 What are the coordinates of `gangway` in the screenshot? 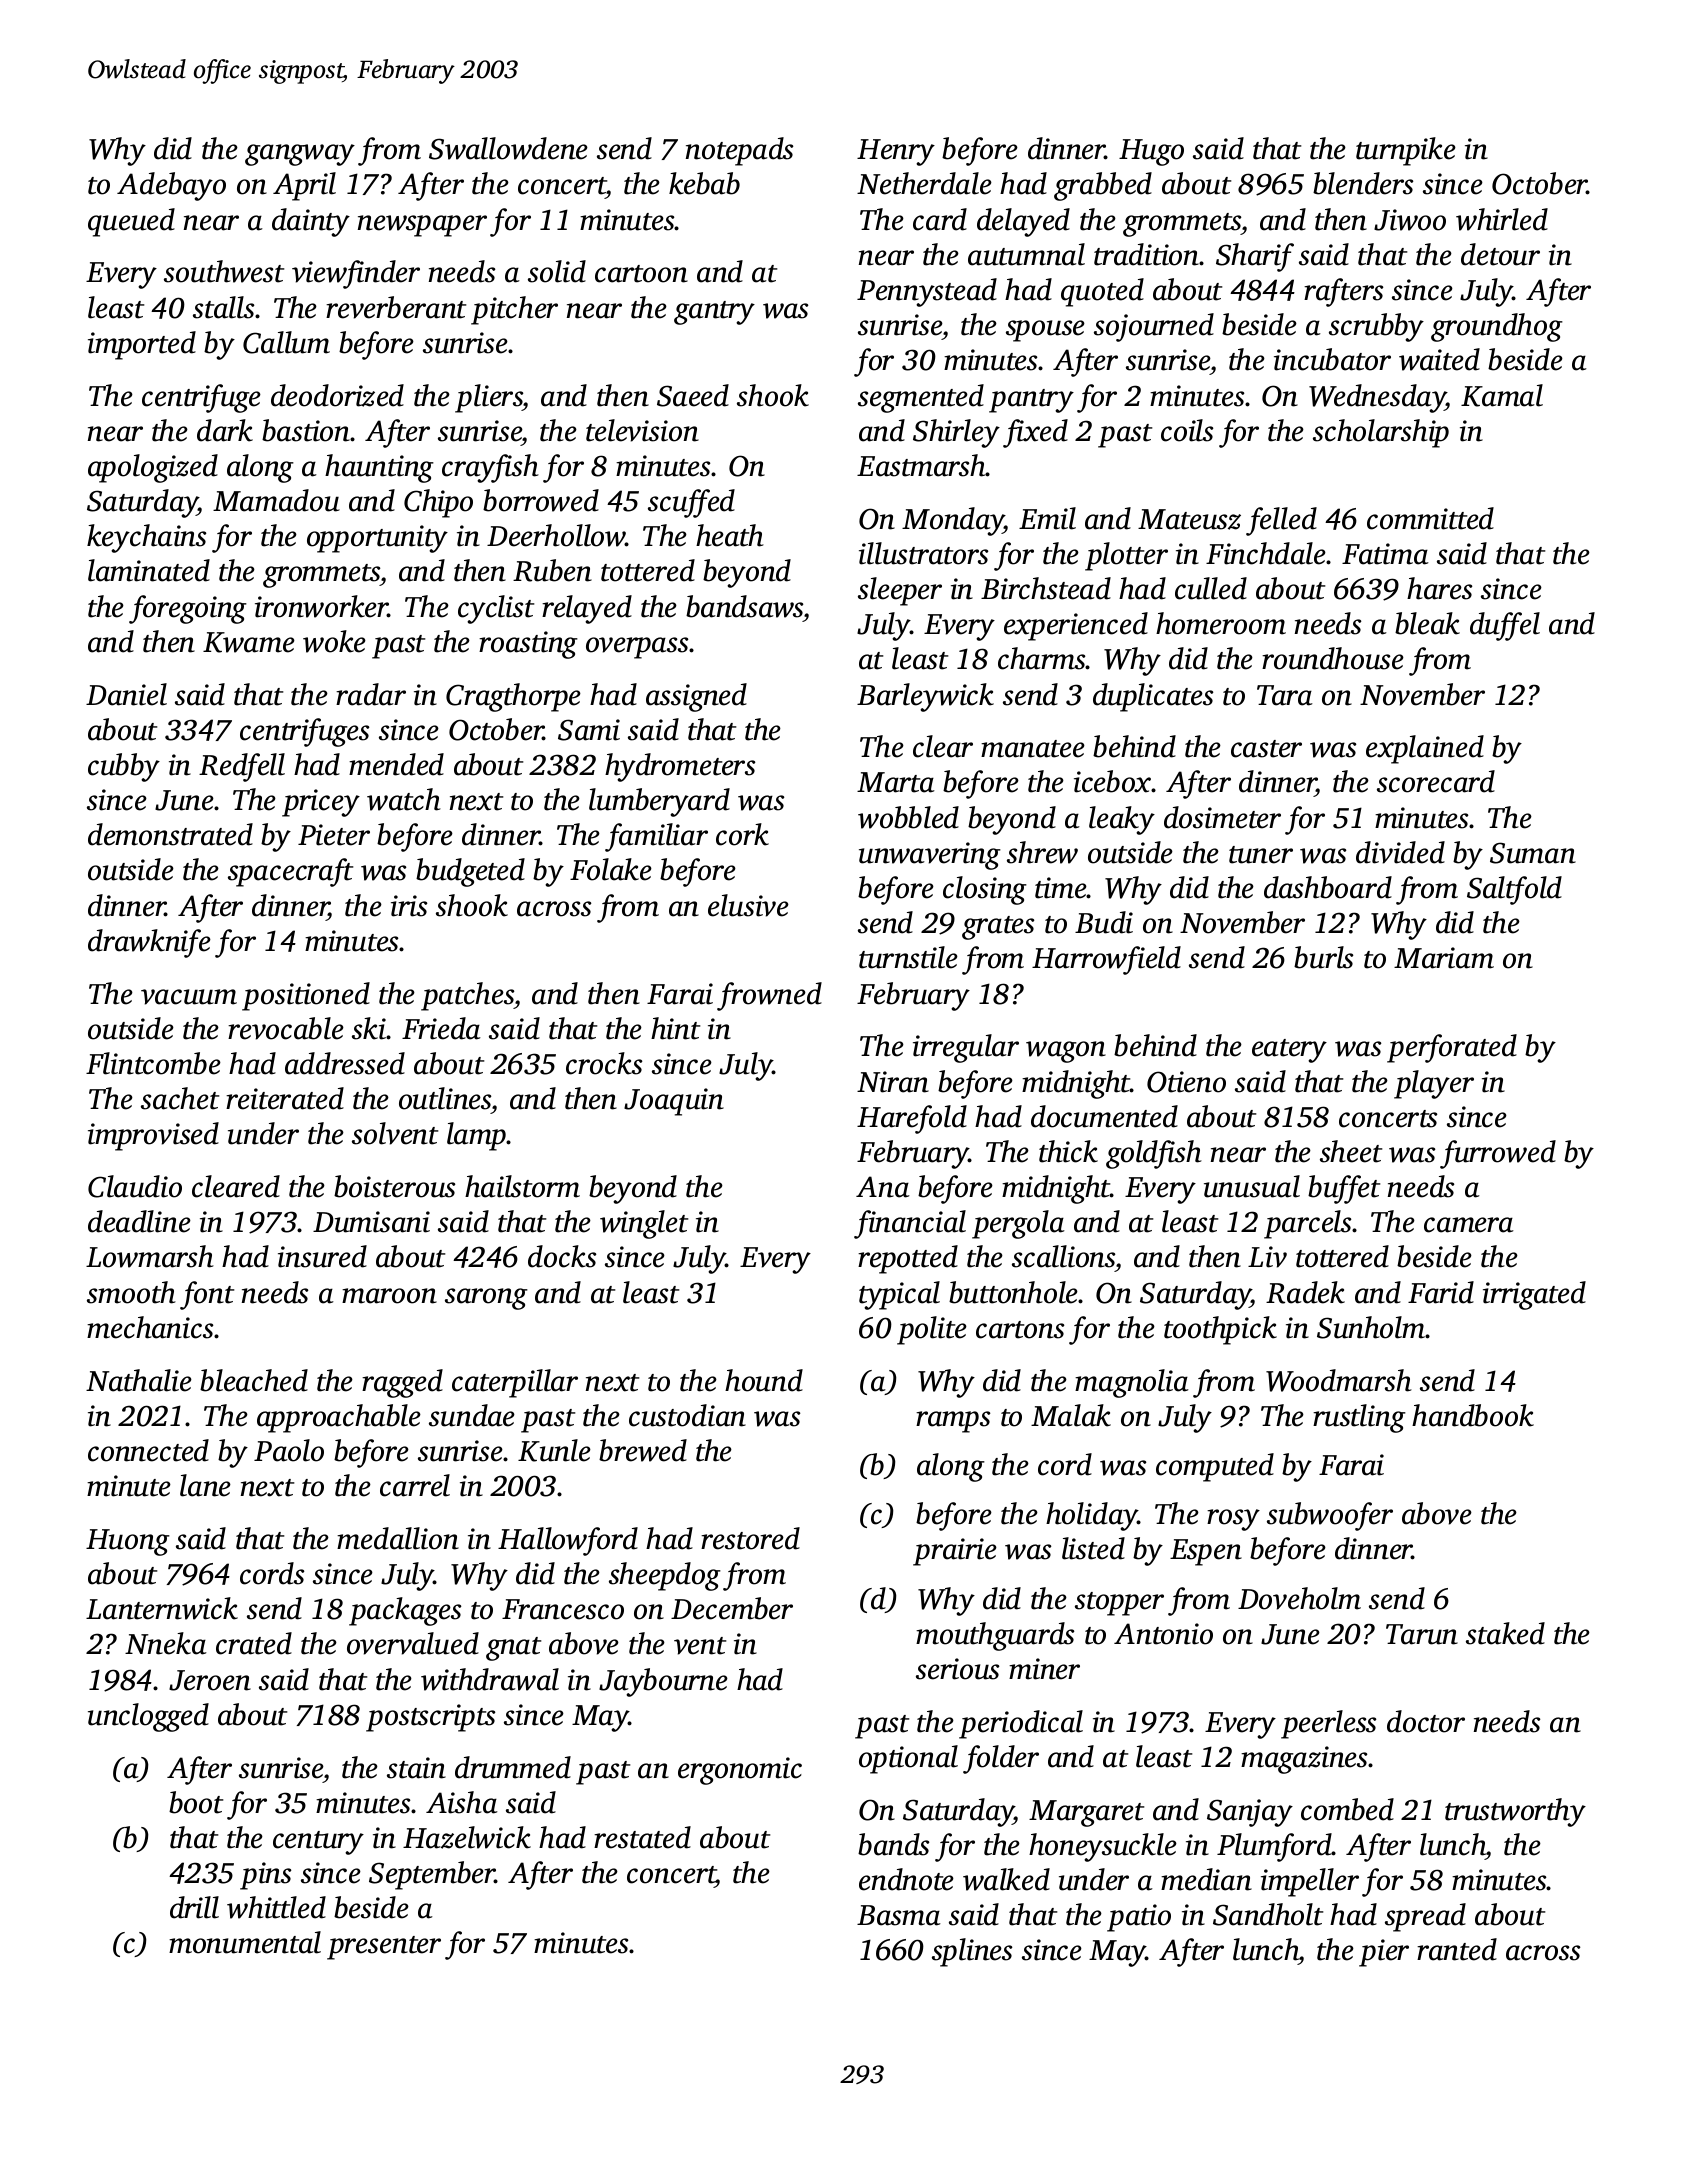 It's located at (300, 155).
